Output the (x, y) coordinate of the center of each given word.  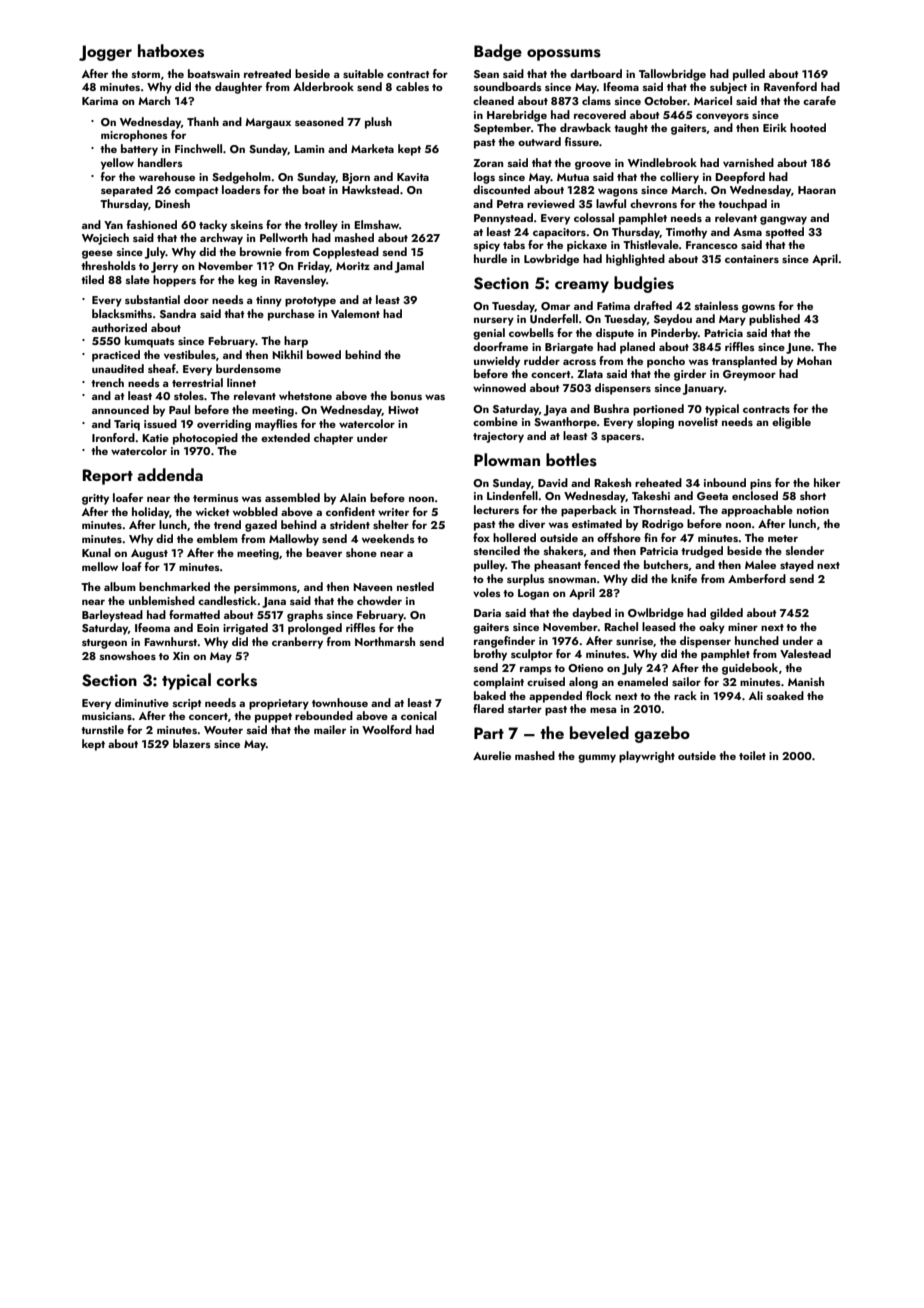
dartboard (596, 73)
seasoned (319, 121)
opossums (564, 55)
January (703, 389)
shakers (564, 550)
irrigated (245, 629)
